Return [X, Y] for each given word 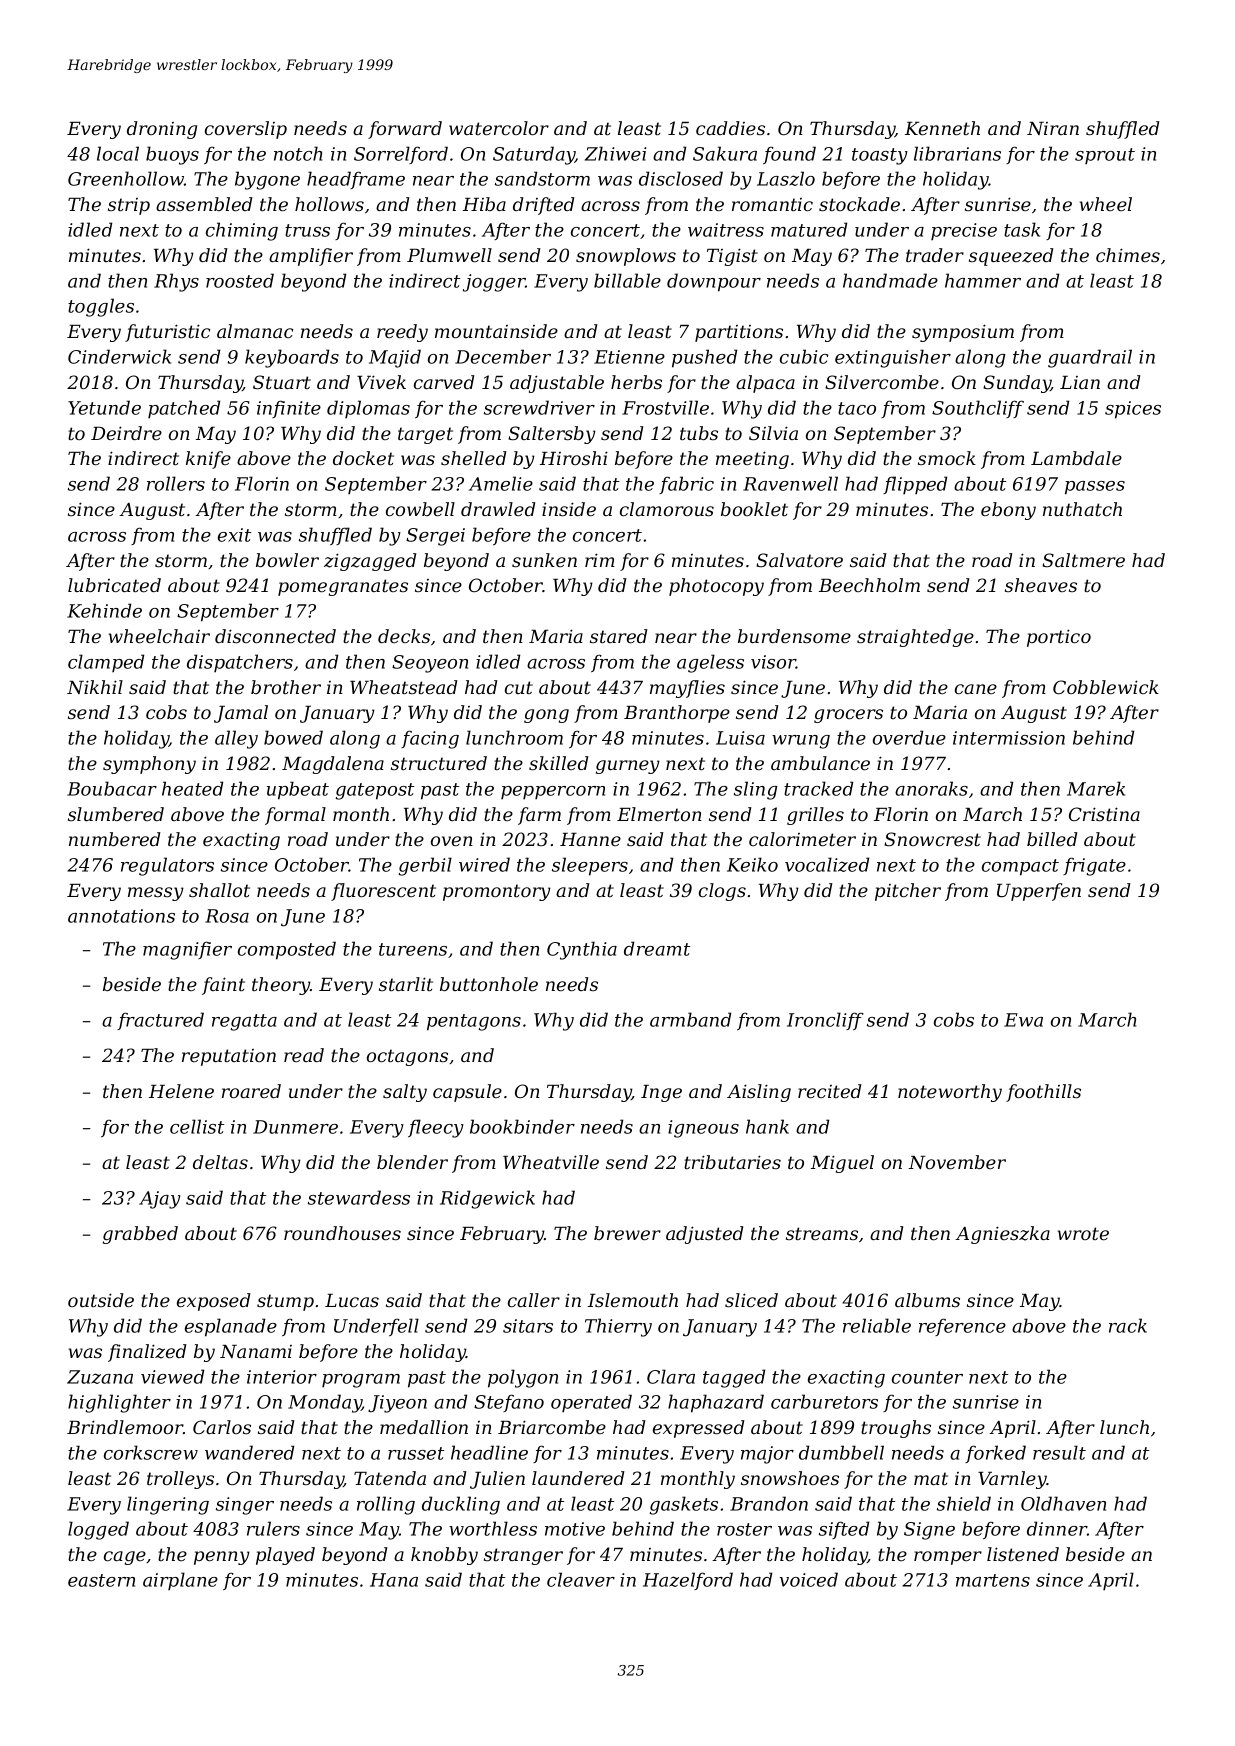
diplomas [368, 409]
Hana [394, 1580]
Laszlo [786, 178]
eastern [101, 1580]
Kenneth [942, 128]
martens [993, 1580]
